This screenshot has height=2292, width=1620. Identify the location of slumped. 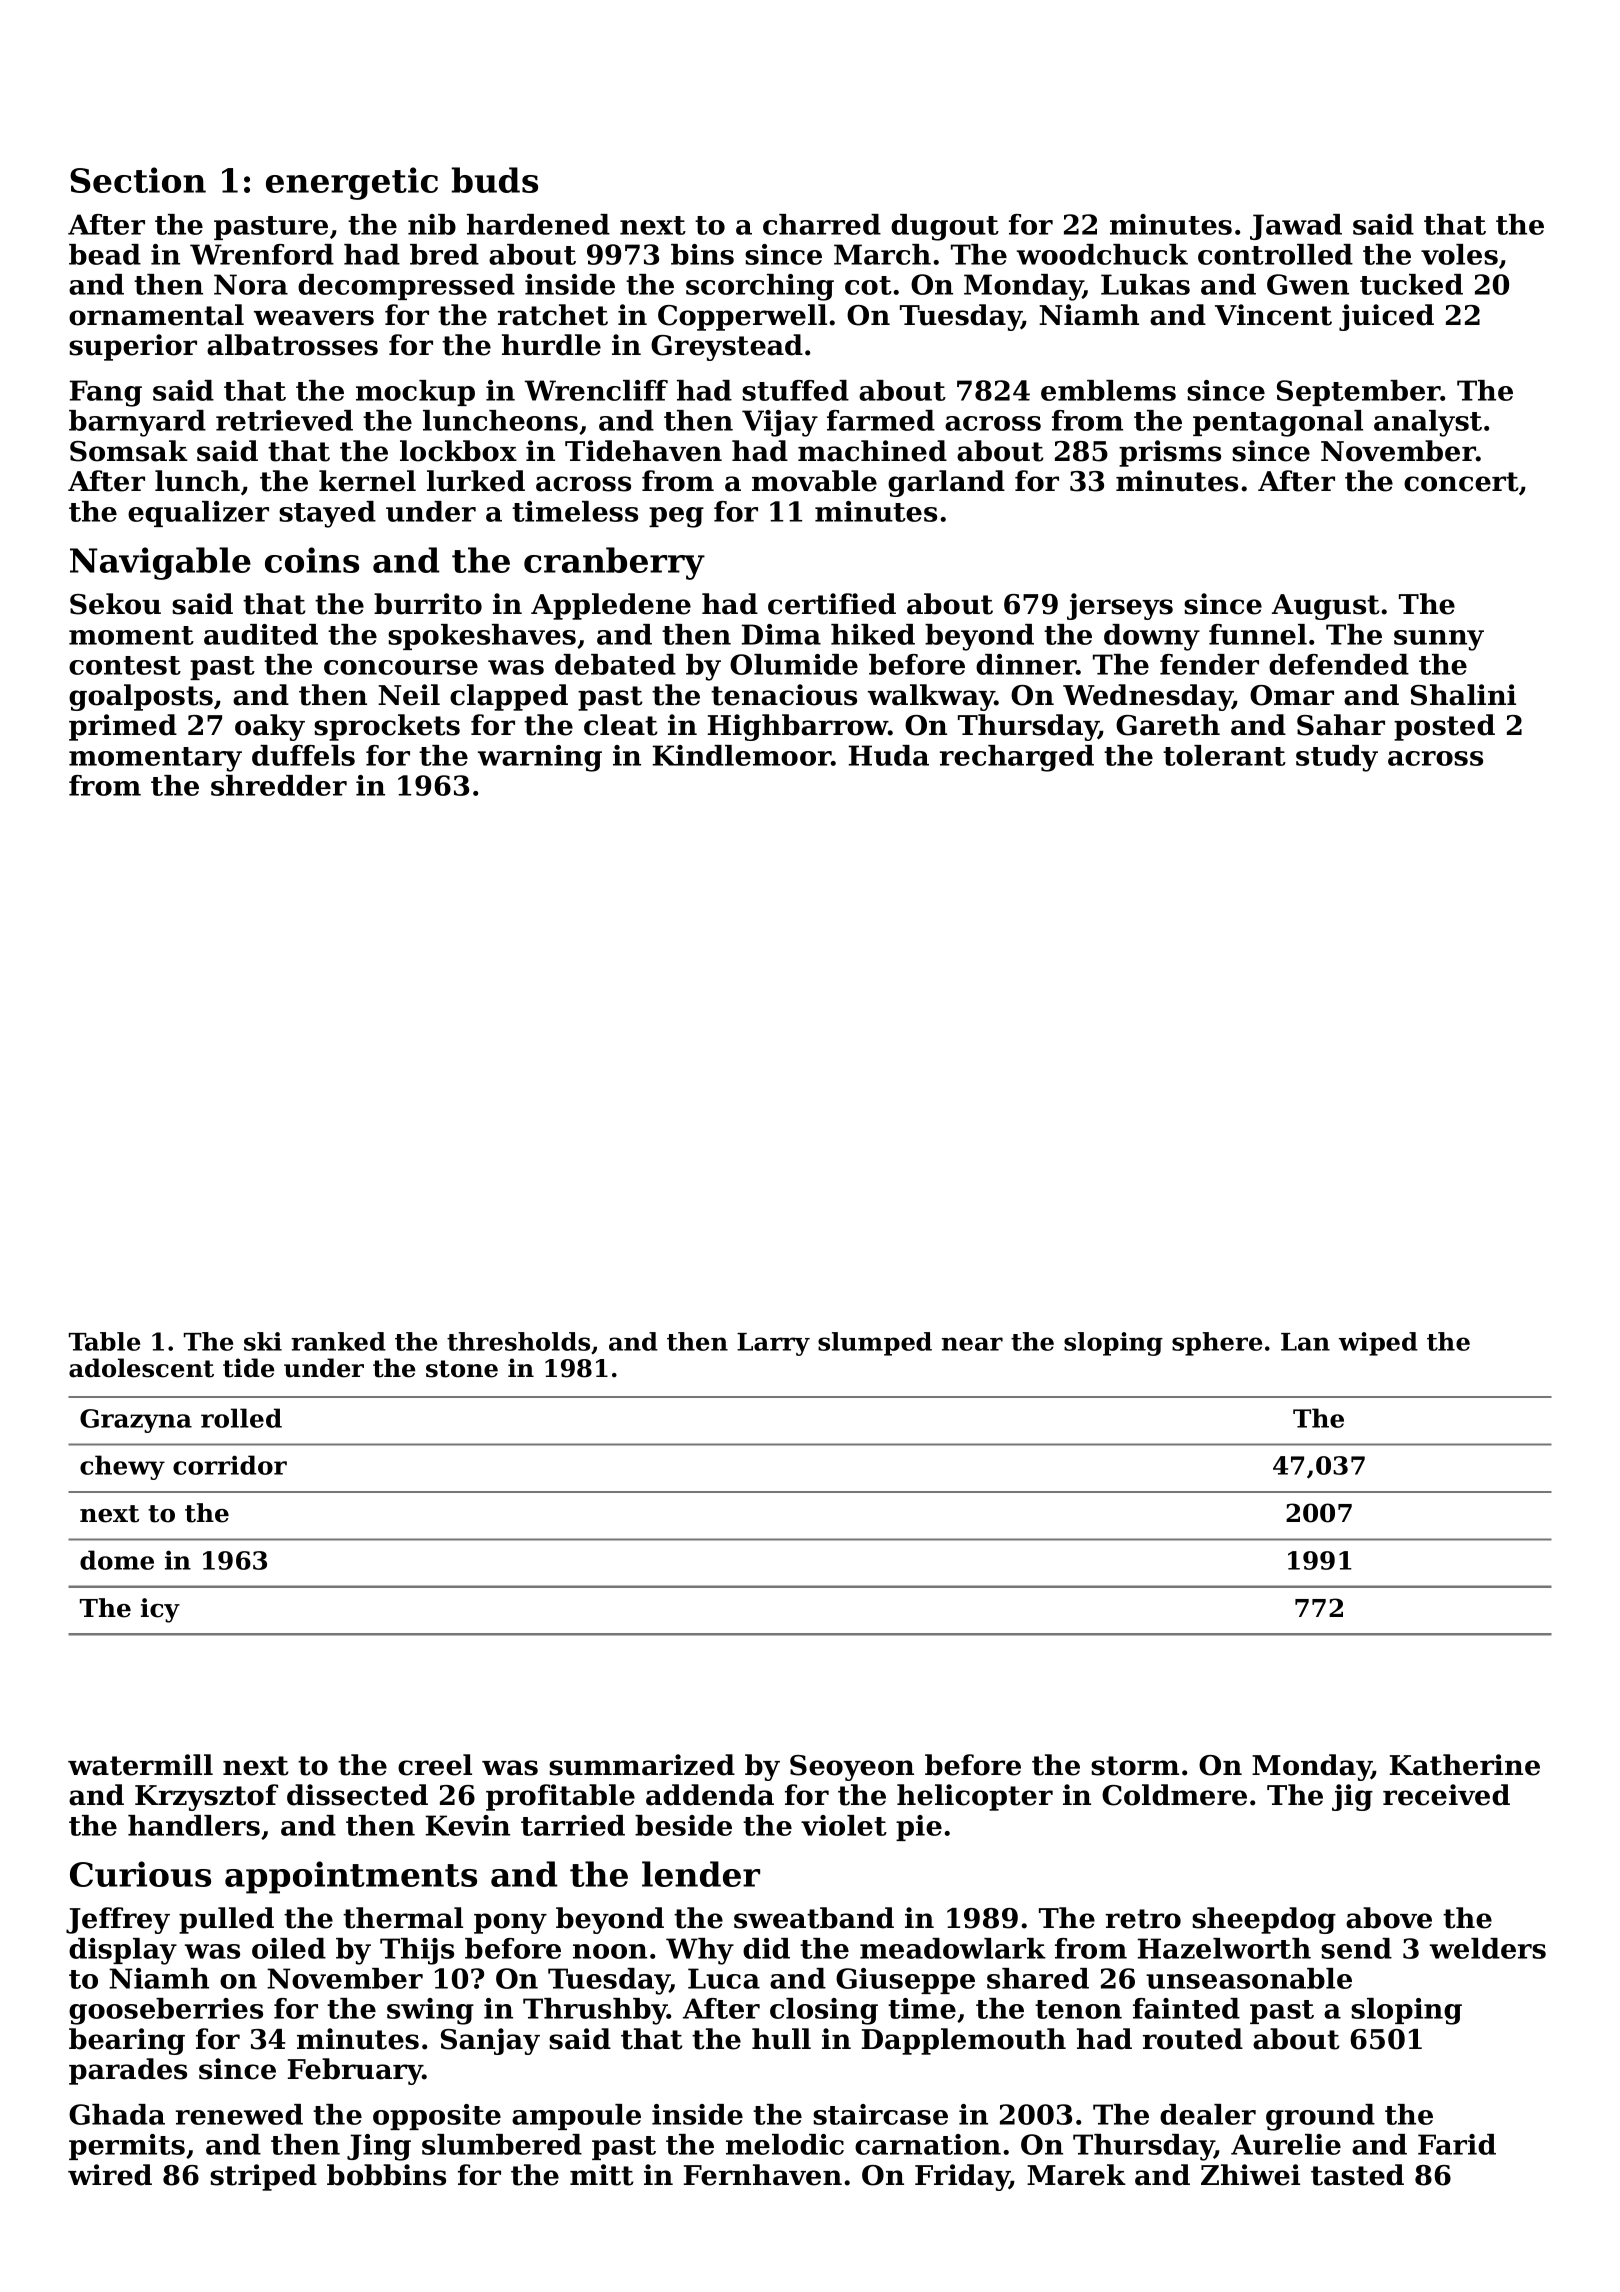
(875, 1344).
